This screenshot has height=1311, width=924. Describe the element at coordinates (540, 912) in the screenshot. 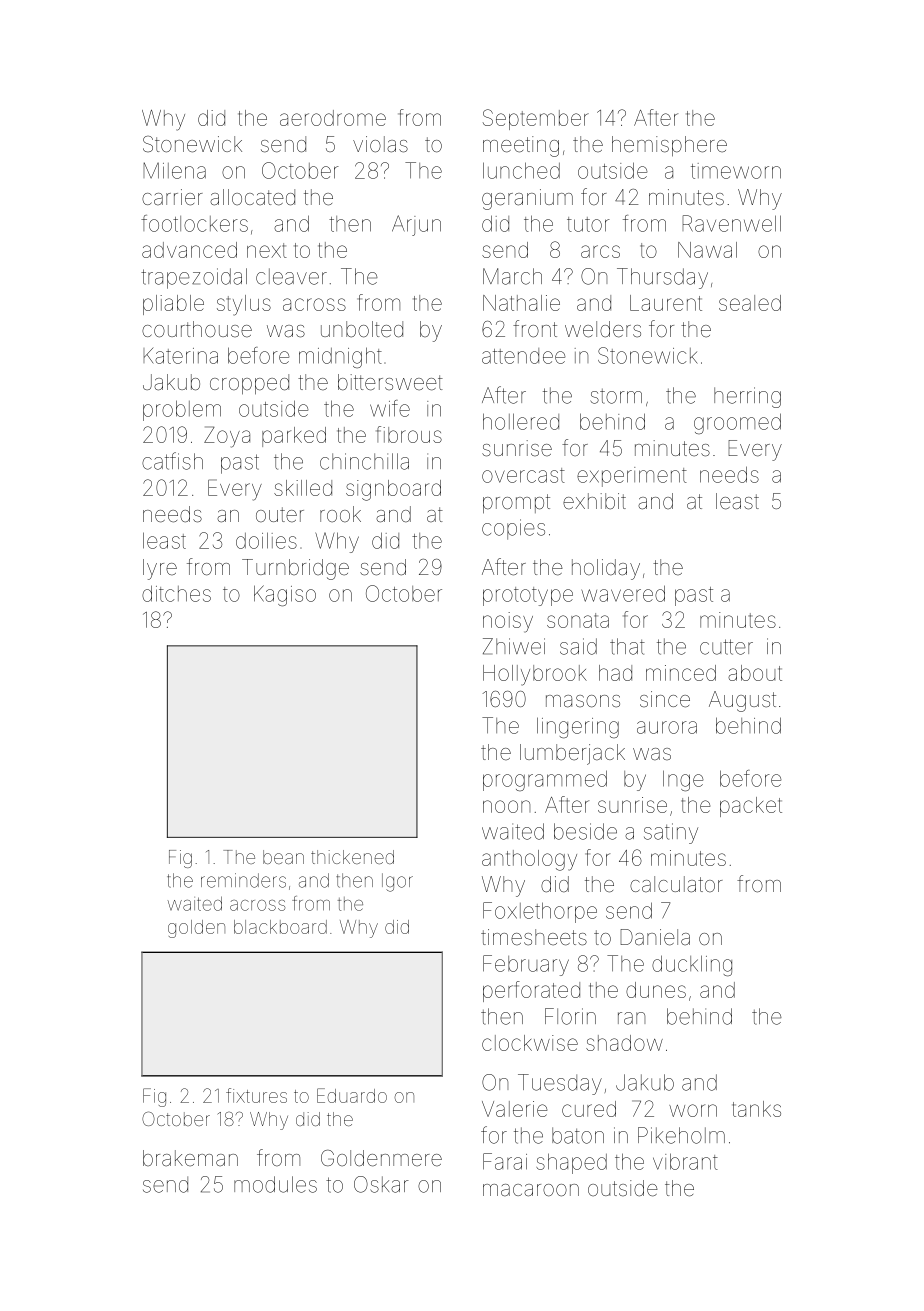

I see `Foxlethorpe` at that location.
